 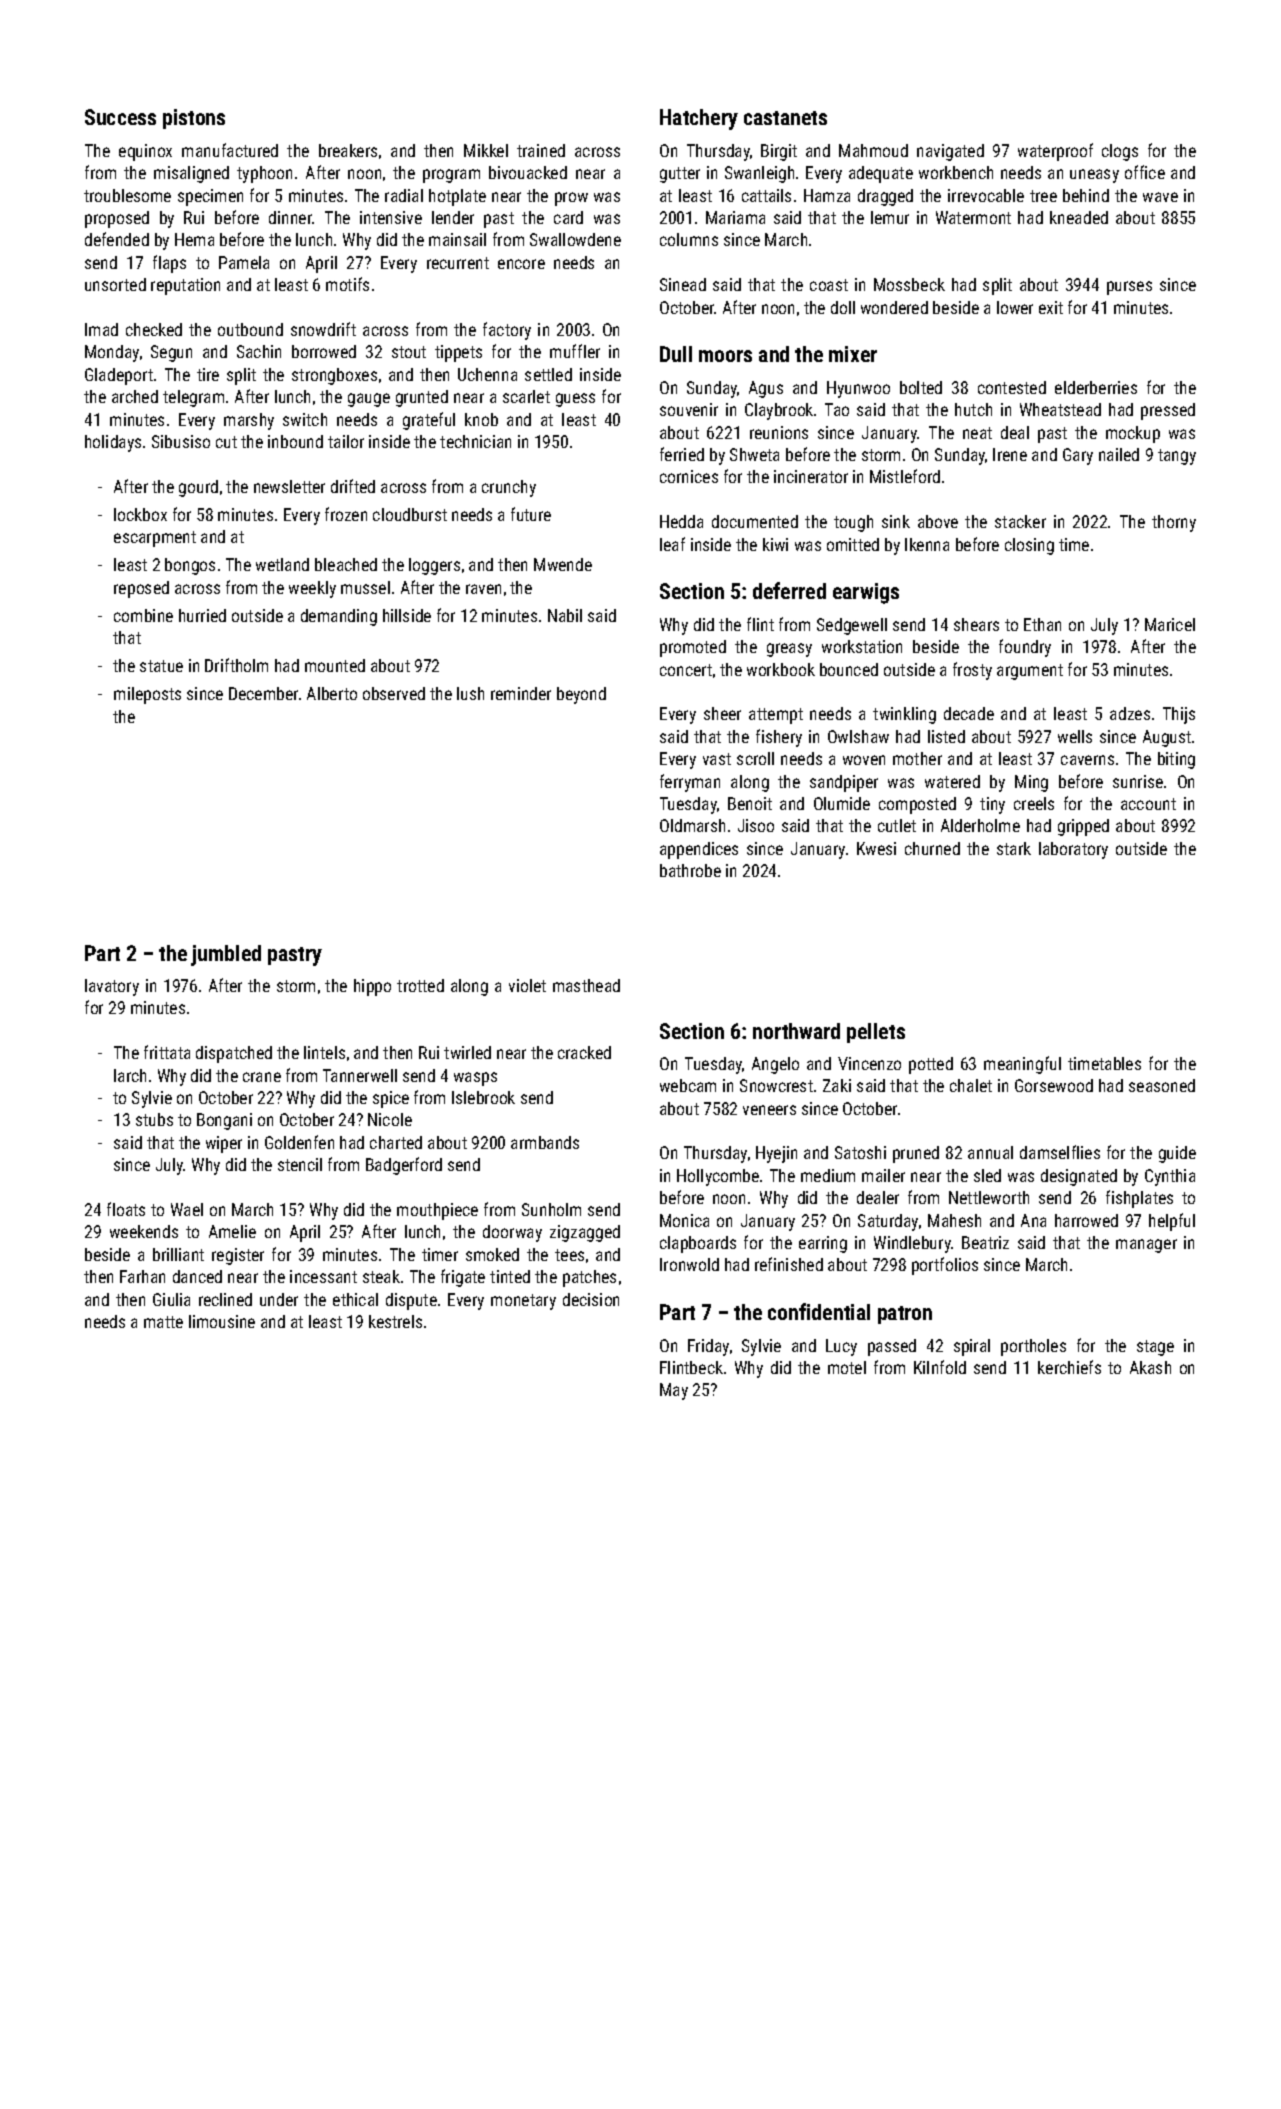 What do you see at coordinates (120, 117) in the screenshot?
I see `Success` at bounding box center [120, 117].
